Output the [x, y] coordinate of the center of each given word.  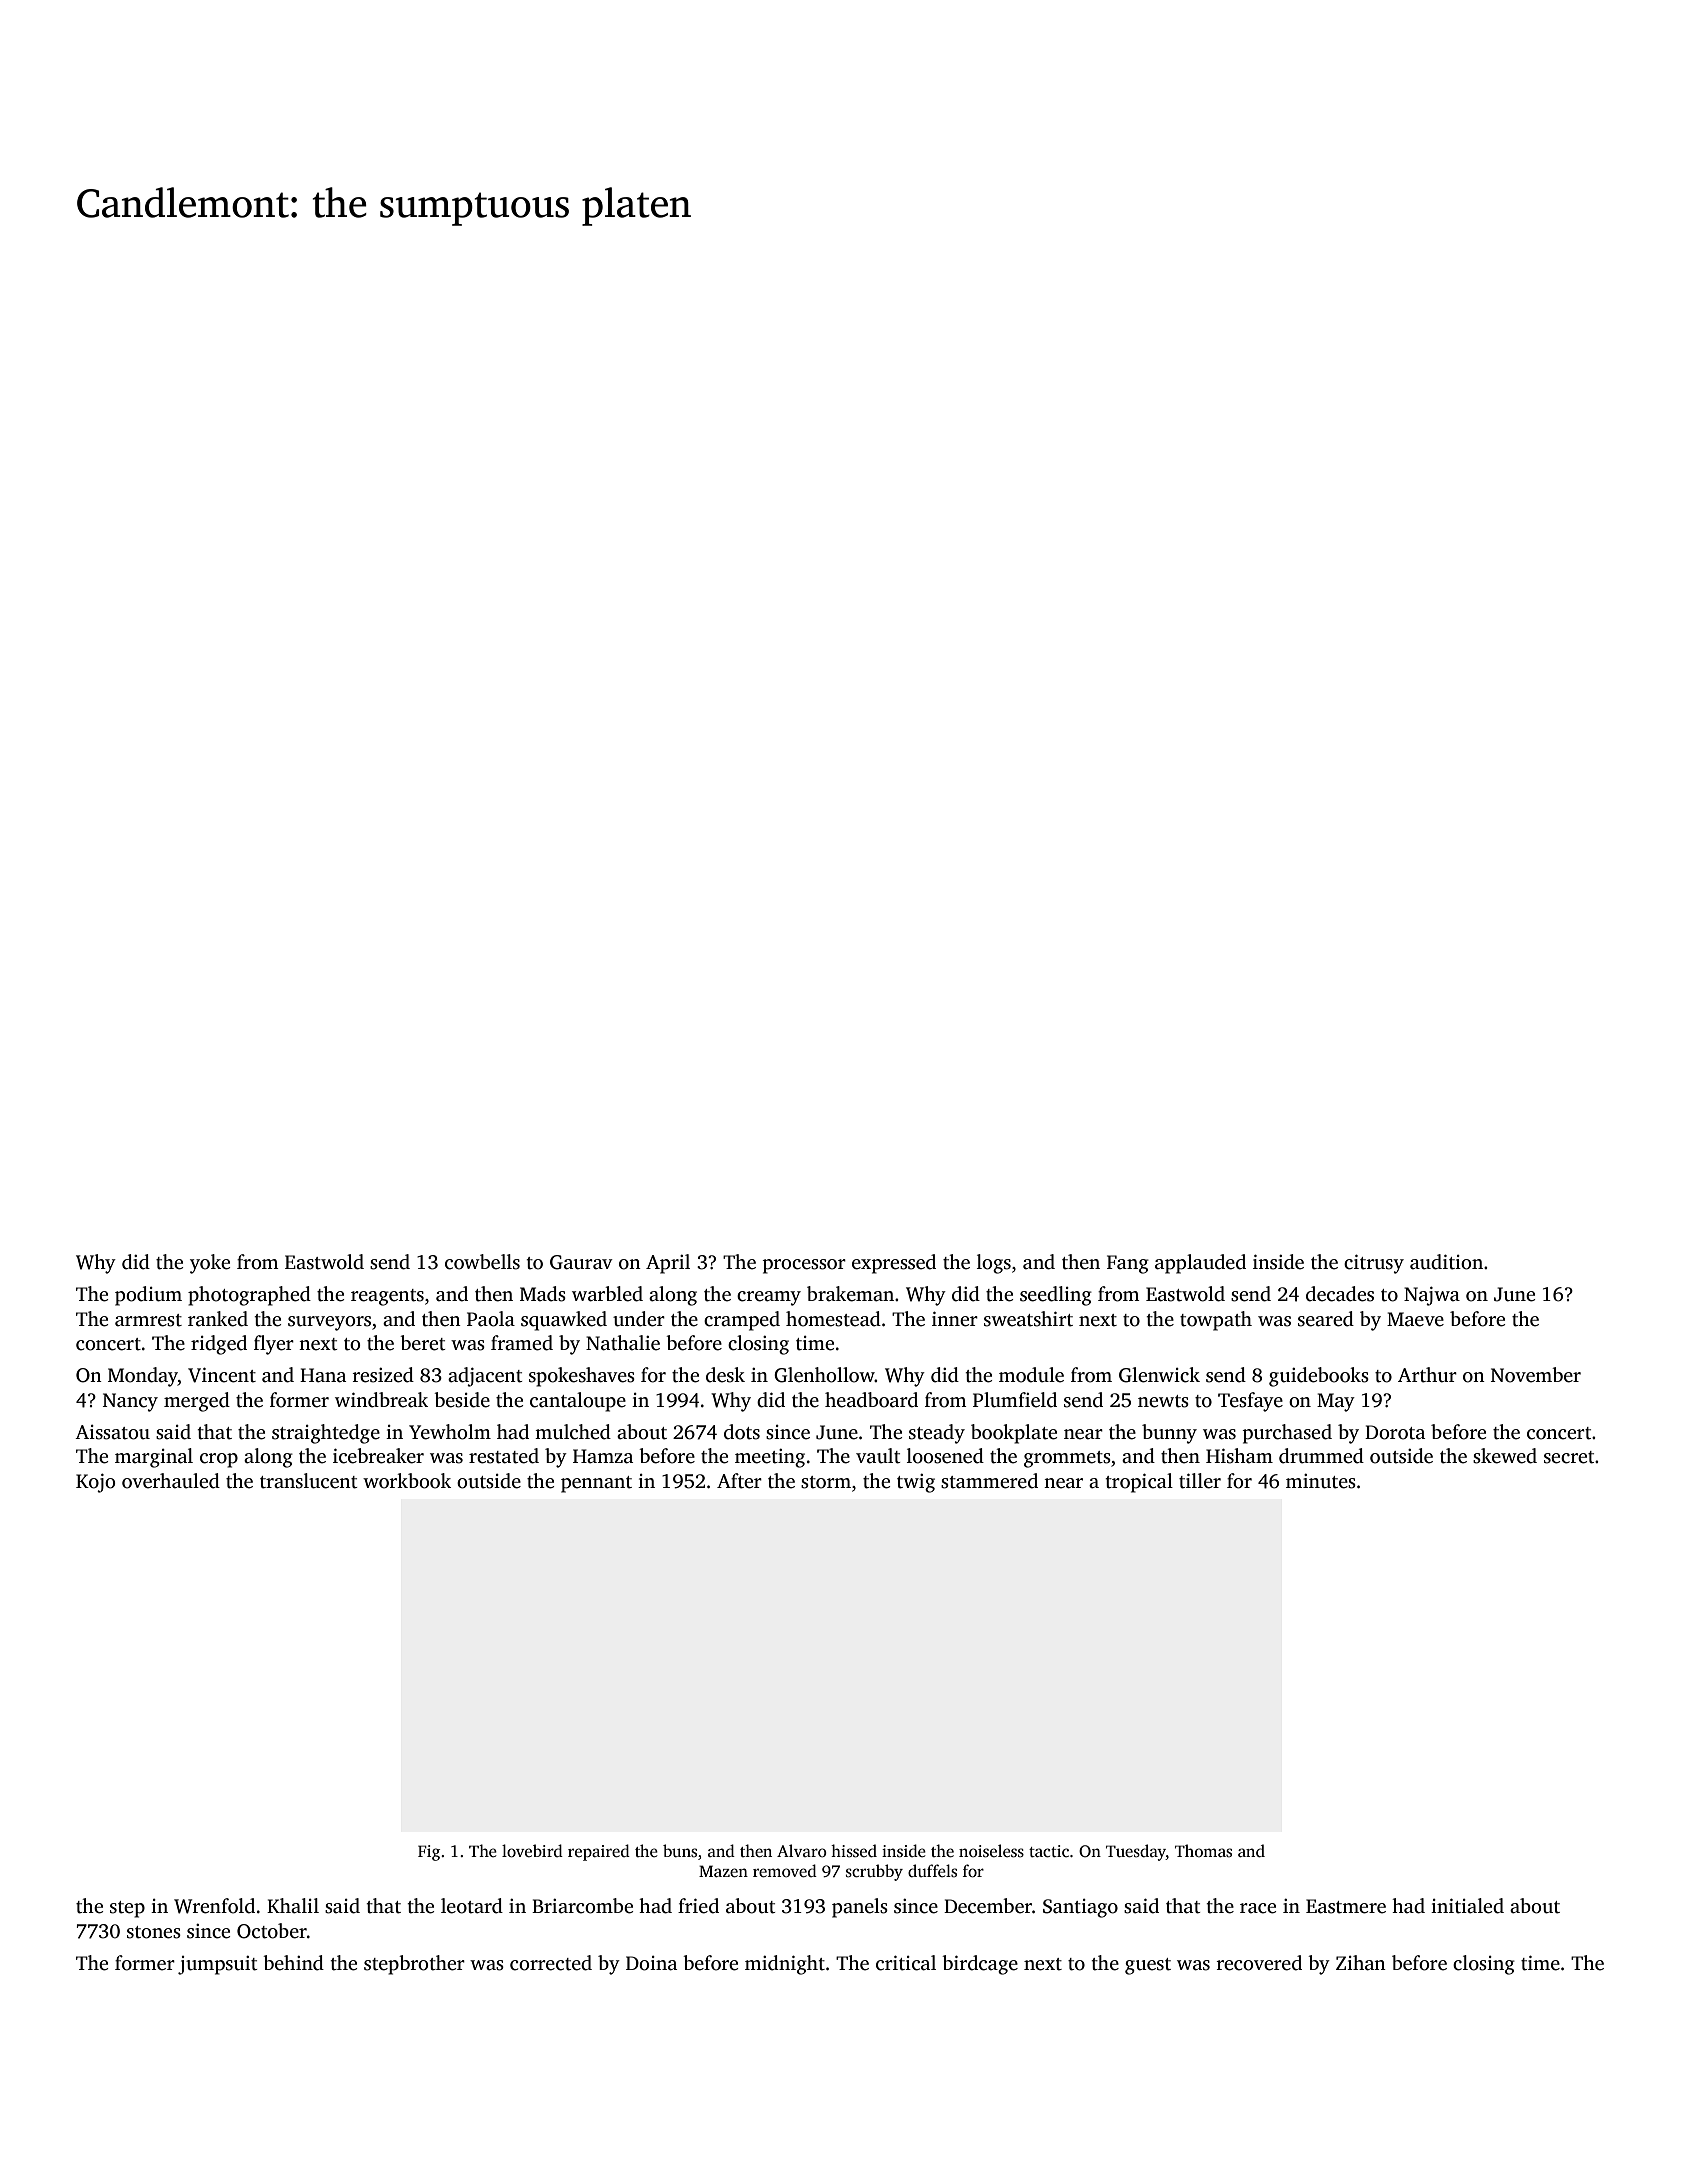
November [1536, 1375]
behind [293, 1963]
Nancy [130, 1402]
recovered [1259, 1963]
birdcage [980, 1965]
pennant [596, 1484]
